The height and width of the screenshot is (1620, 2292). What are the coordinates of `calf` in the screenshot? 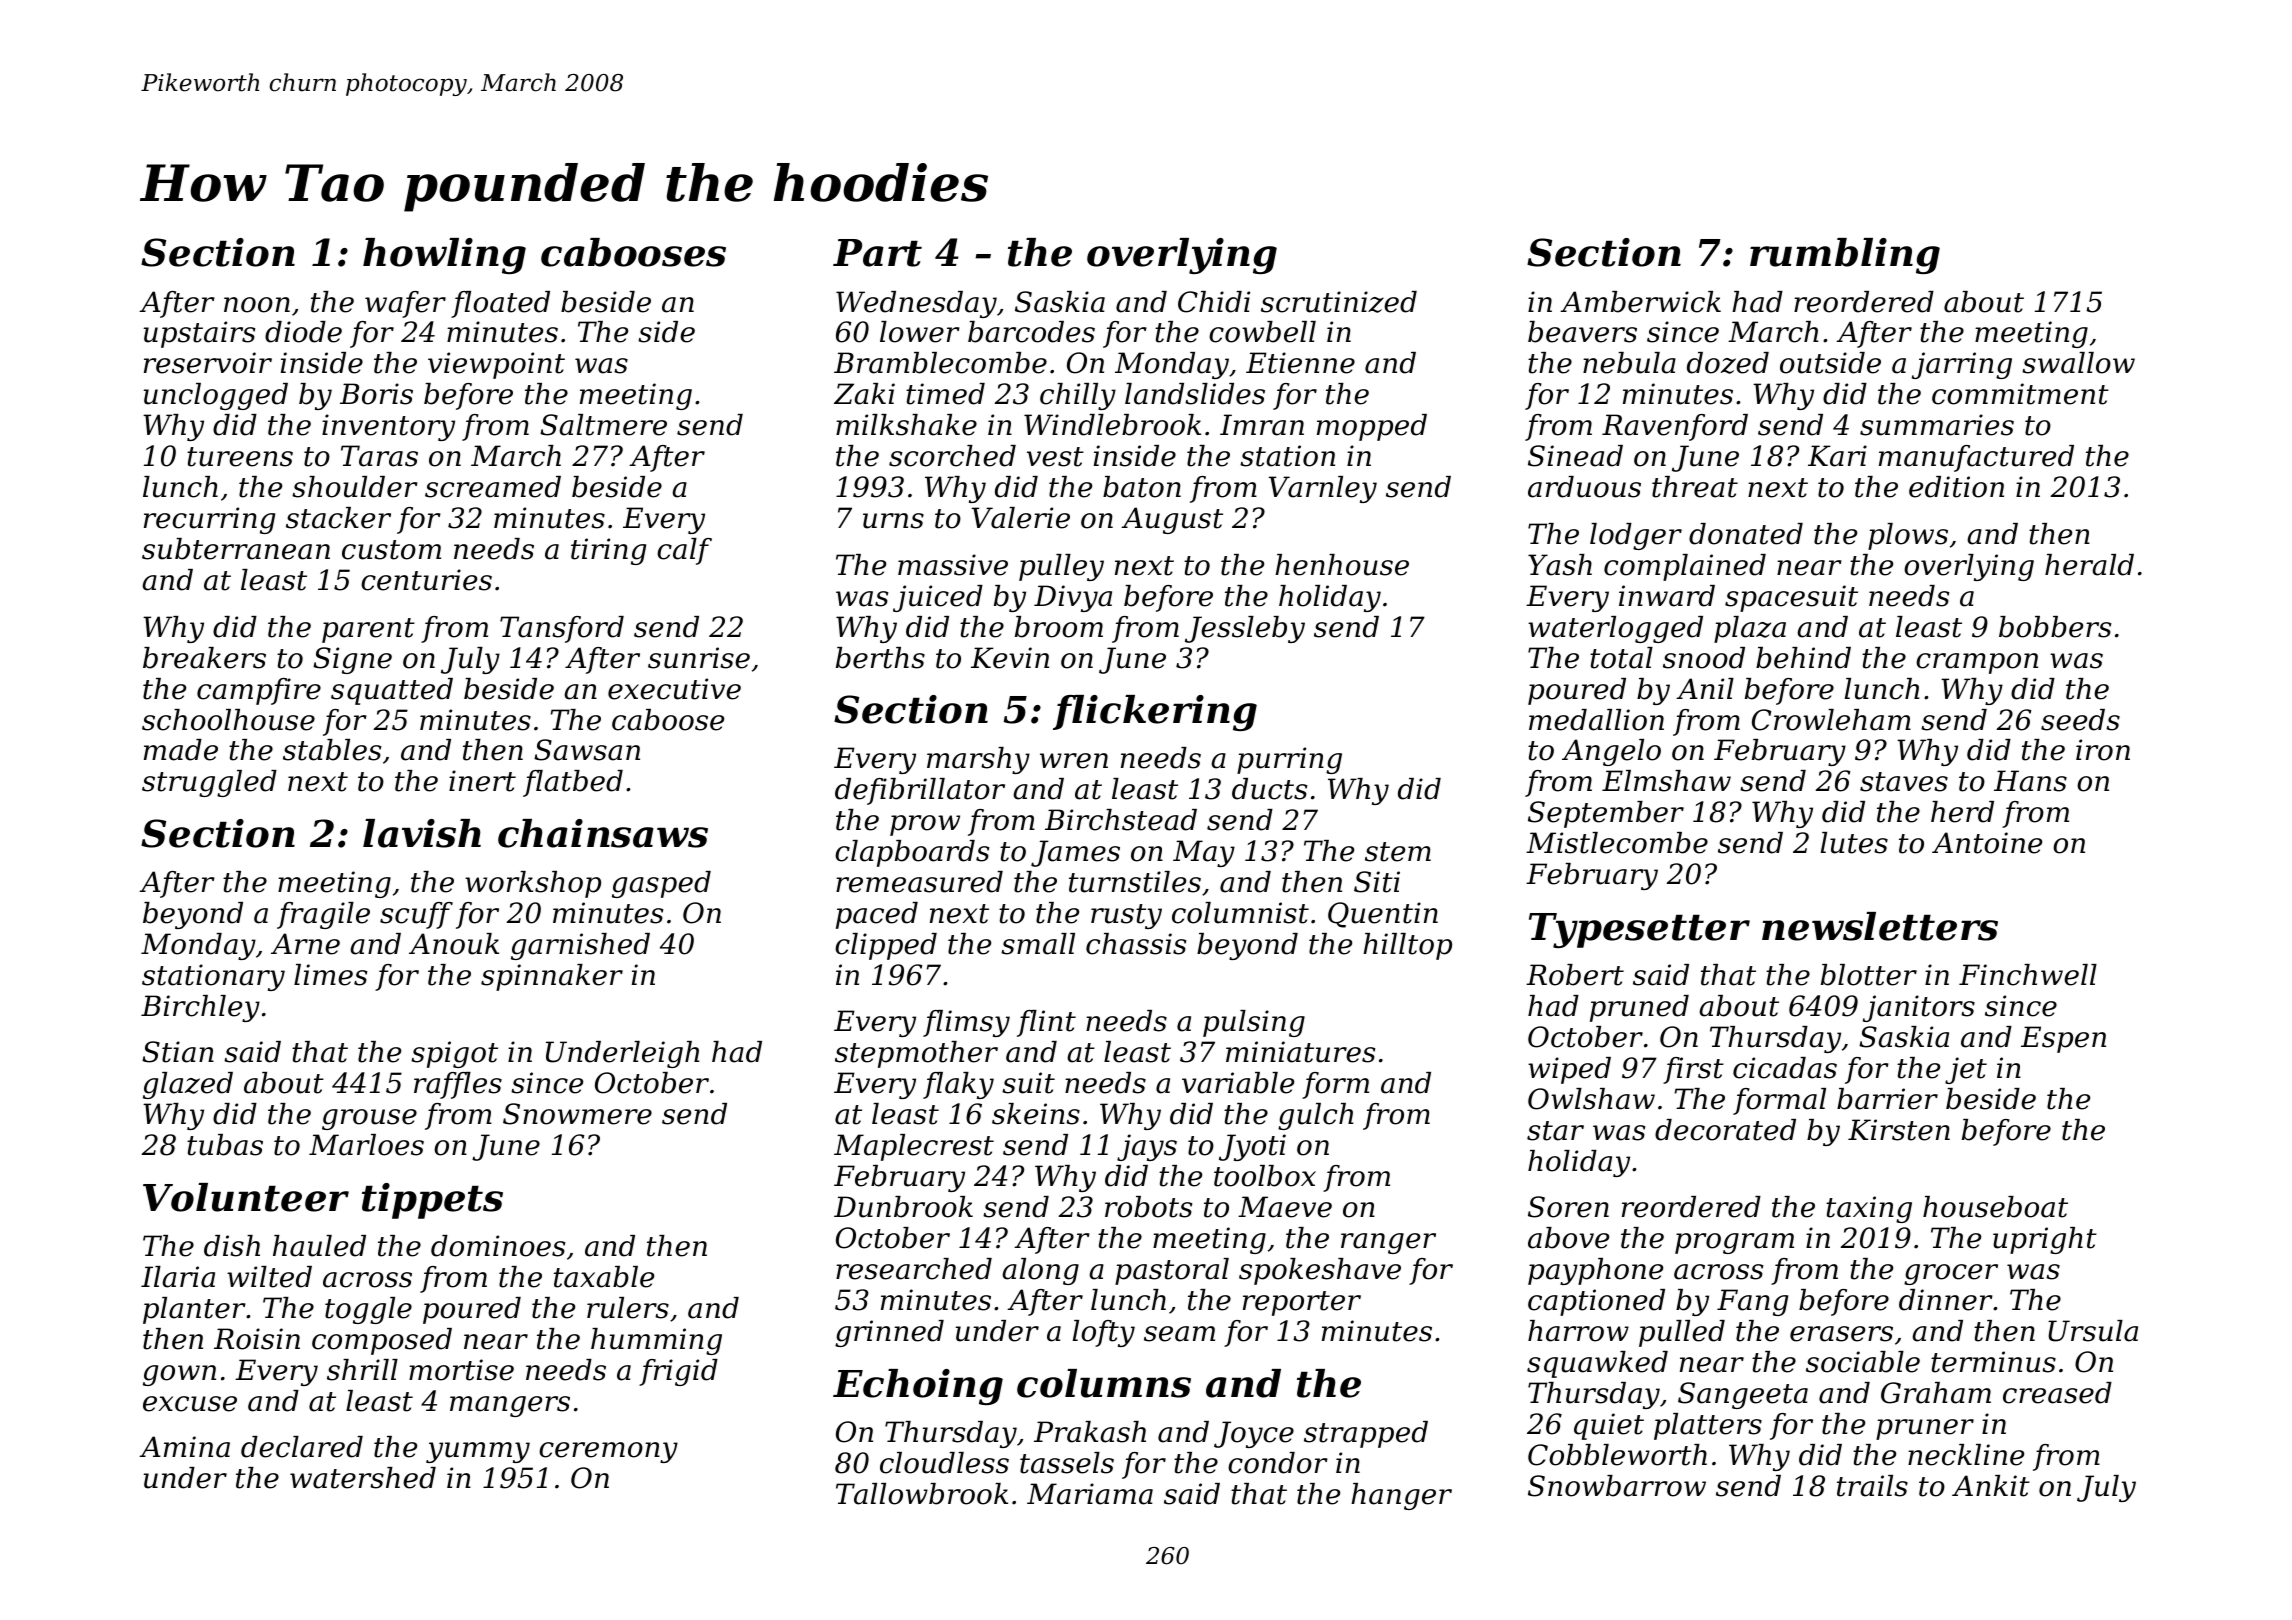 It's located at (684, 551).
